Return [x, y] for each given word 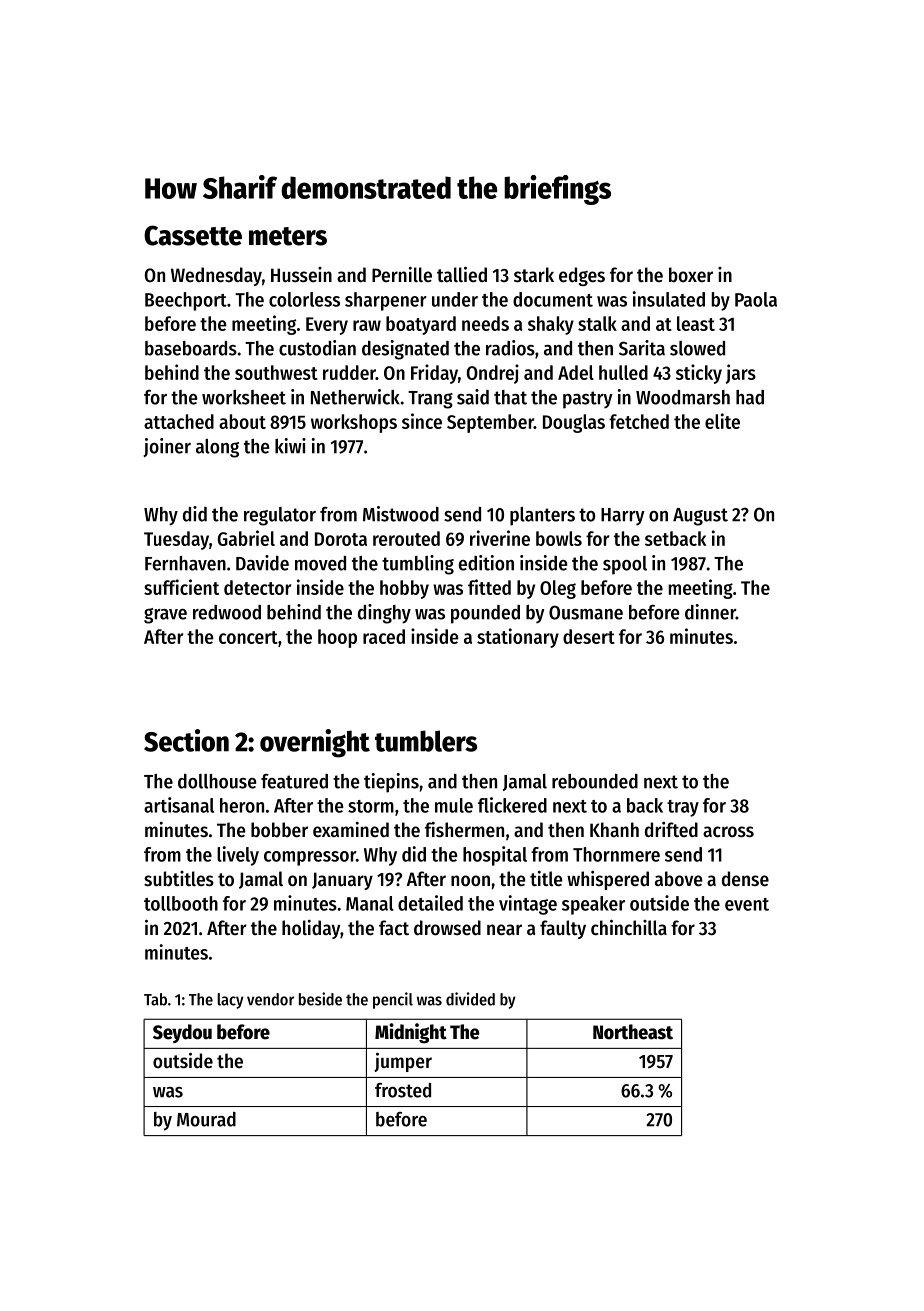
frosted [403, 1090]
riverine [500, 538]
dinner [710, 612]
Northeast [633, 1032]
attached [179, 421]
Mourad [206, 1119]
